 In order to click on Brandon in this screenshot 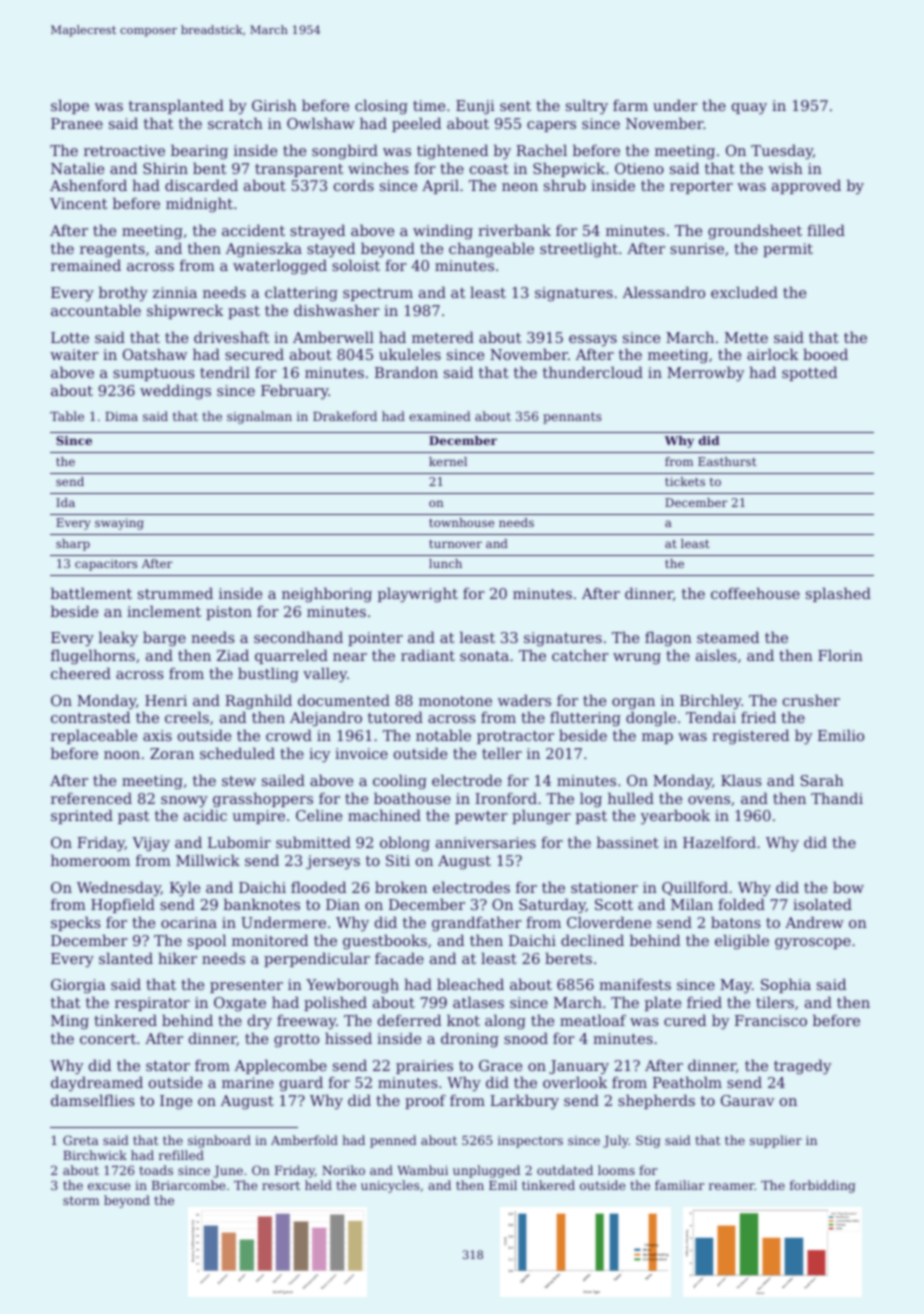, I will do `click(406, 372)`.
